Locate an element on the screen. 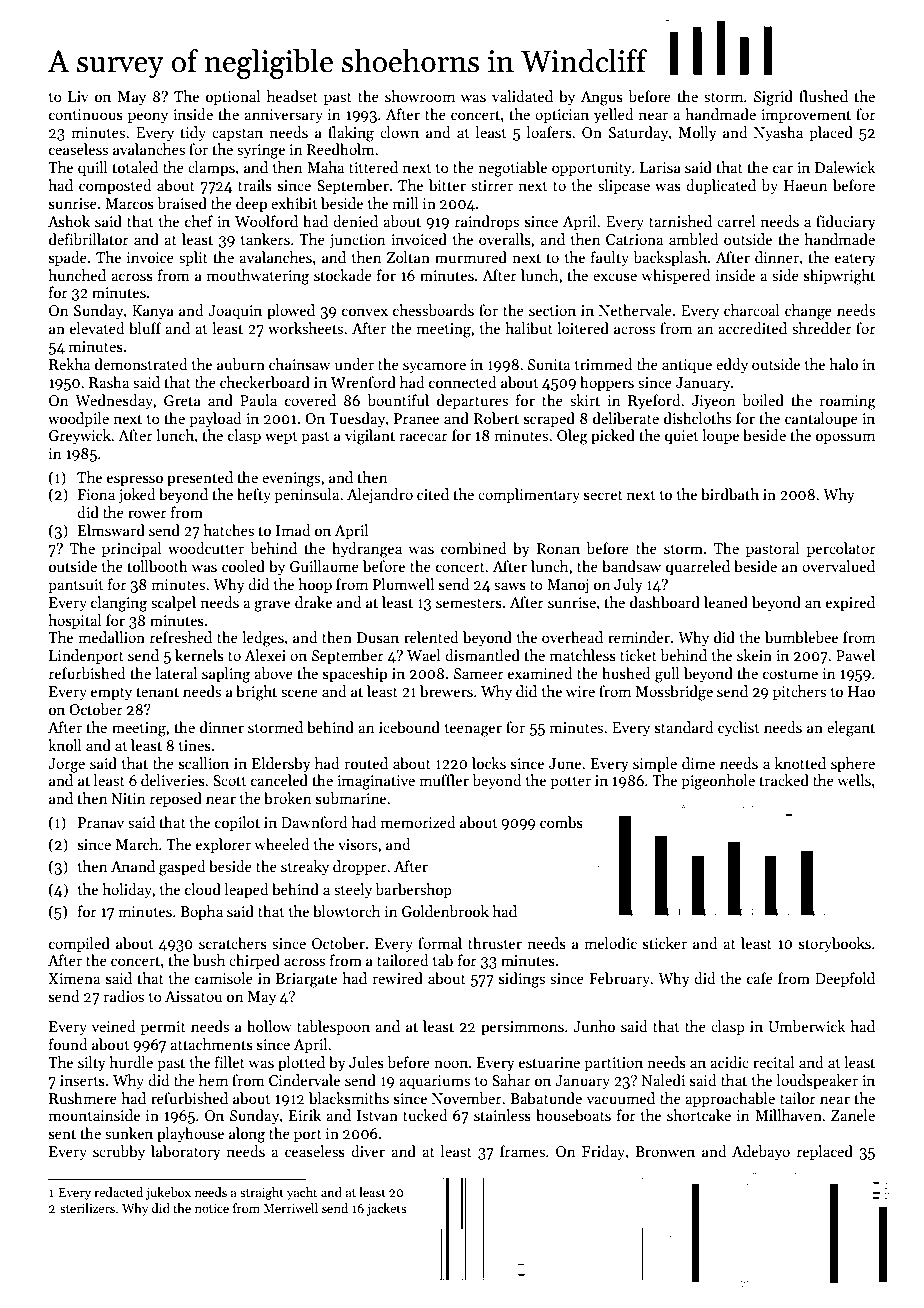  yacht is located at coordinates (302, 1193).
